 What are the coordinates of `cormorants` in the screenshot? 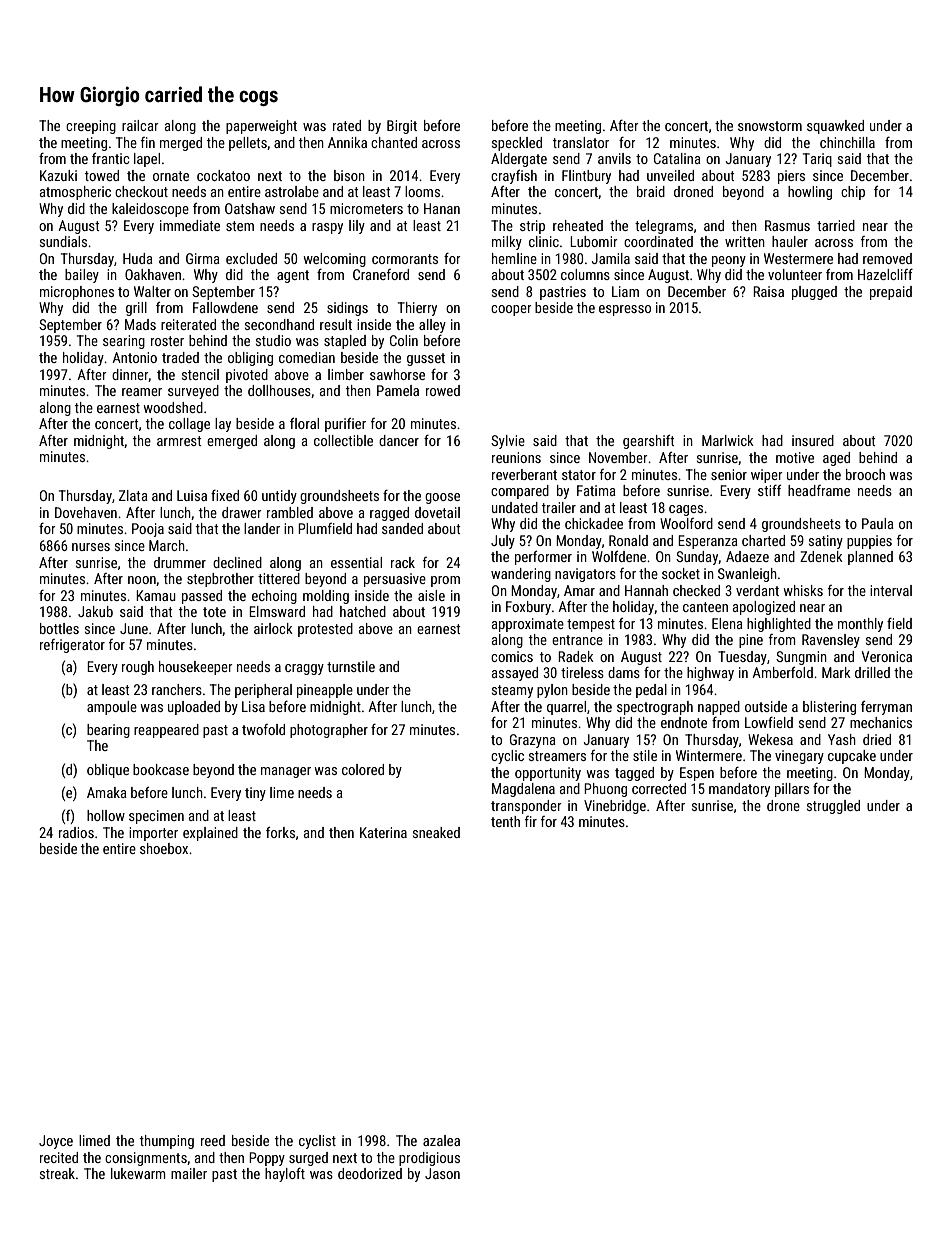 It's located at (405, 259).
